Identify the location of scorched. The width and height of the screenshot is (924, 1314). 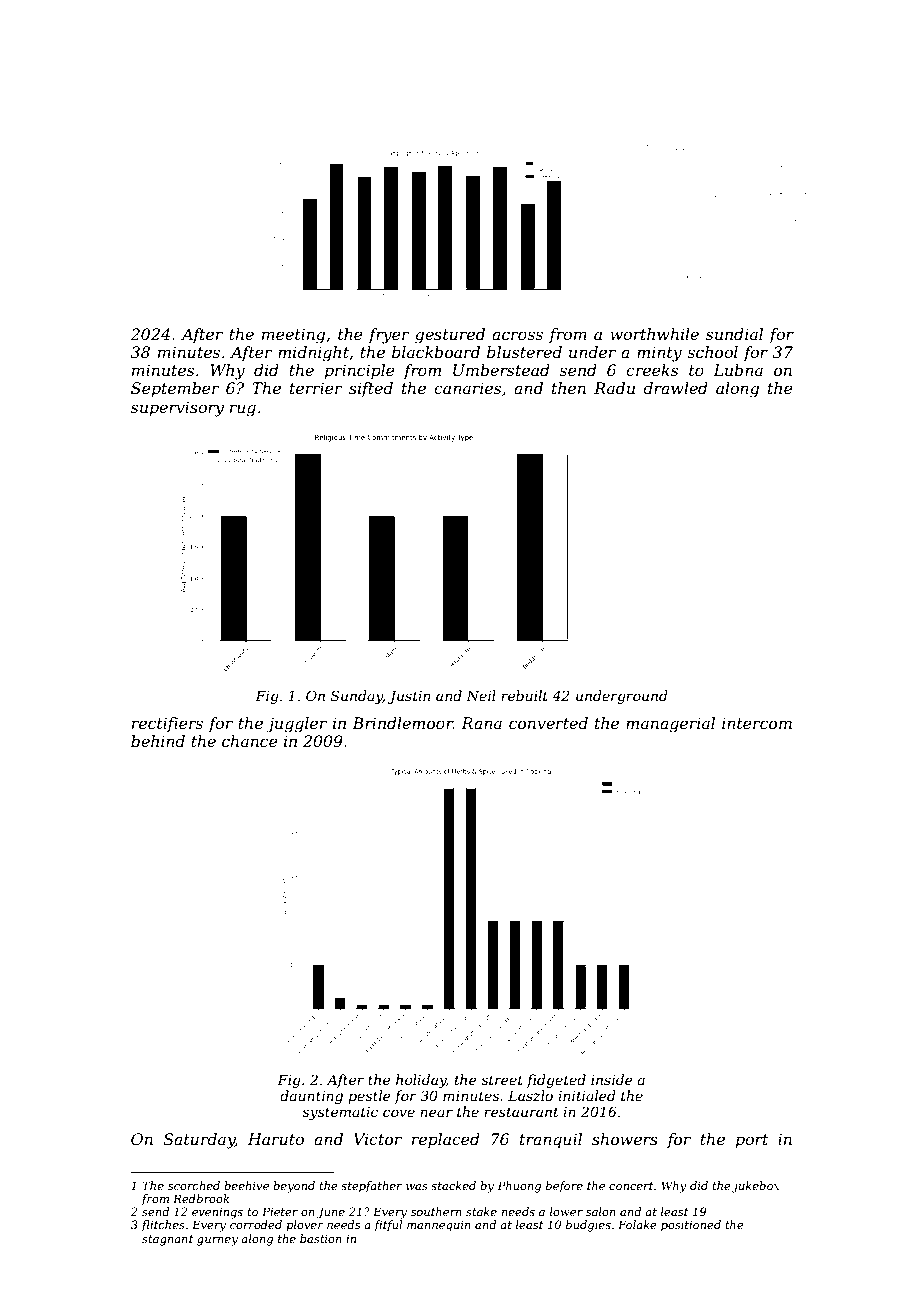
(194, 1185).
